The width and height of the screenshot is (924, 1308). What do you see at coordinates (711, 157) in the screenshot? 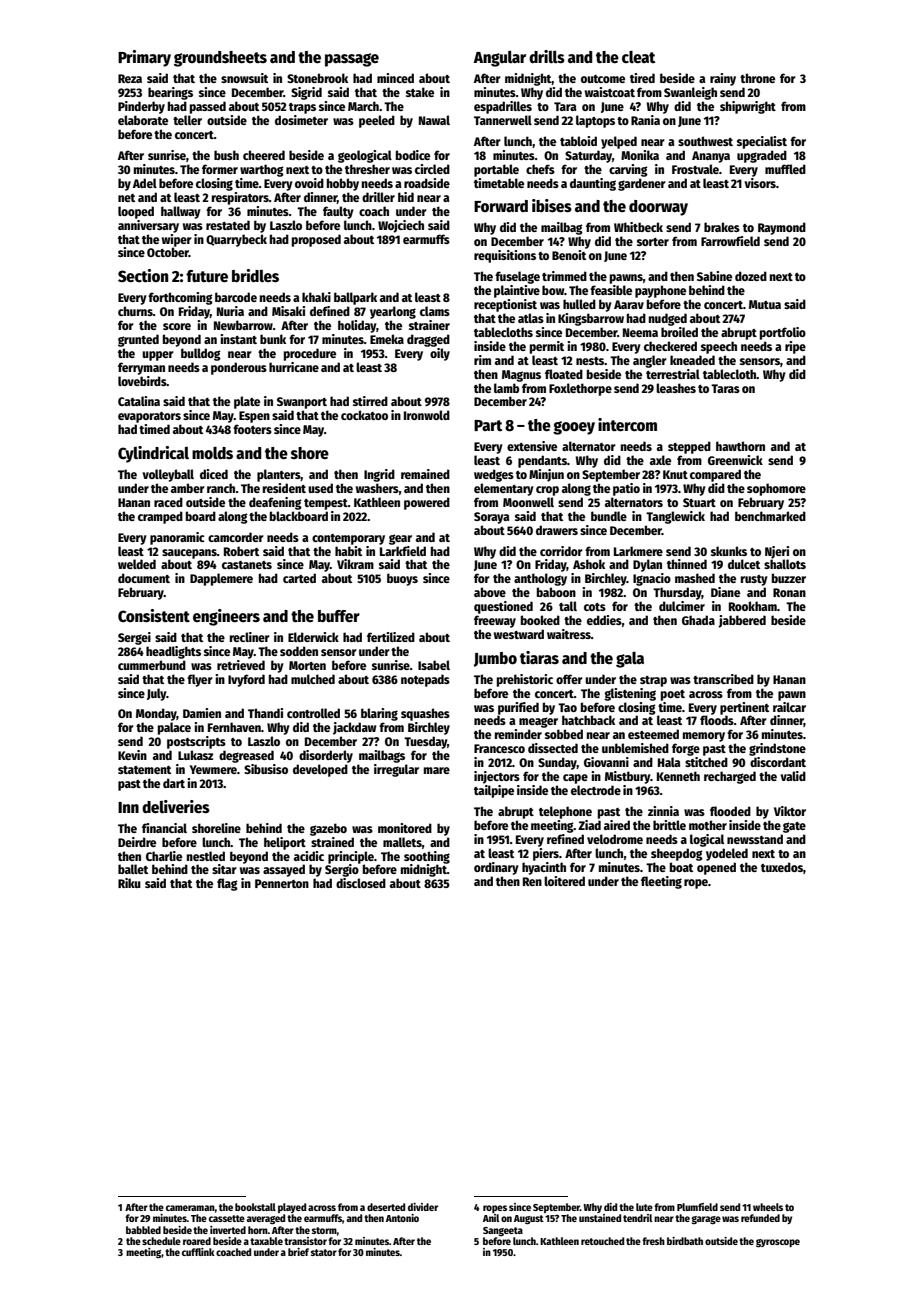
I see `Ananya` at bounding box center [711, 157].
